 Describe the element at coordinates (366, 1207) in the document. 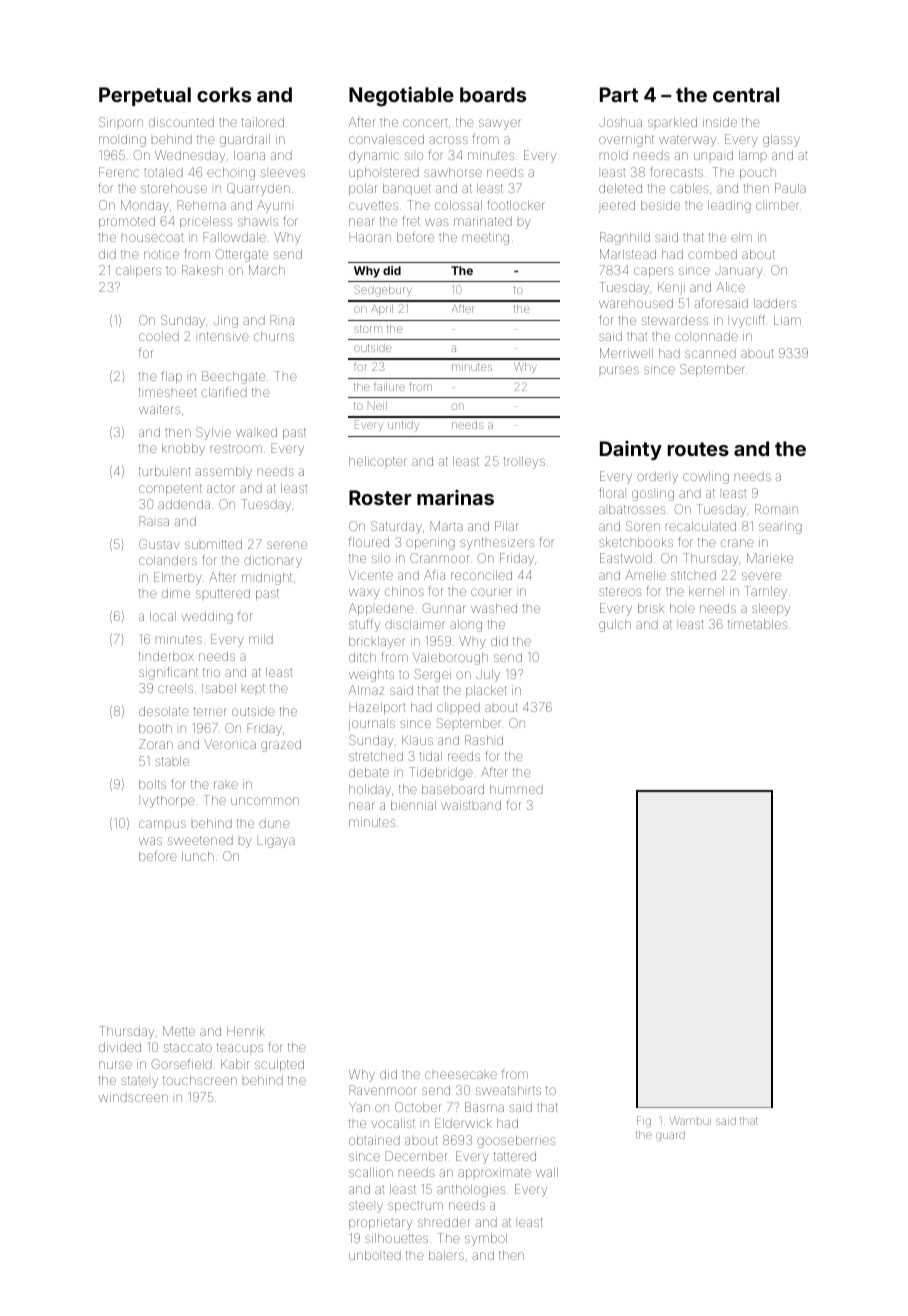

I see `steely` at that location.
